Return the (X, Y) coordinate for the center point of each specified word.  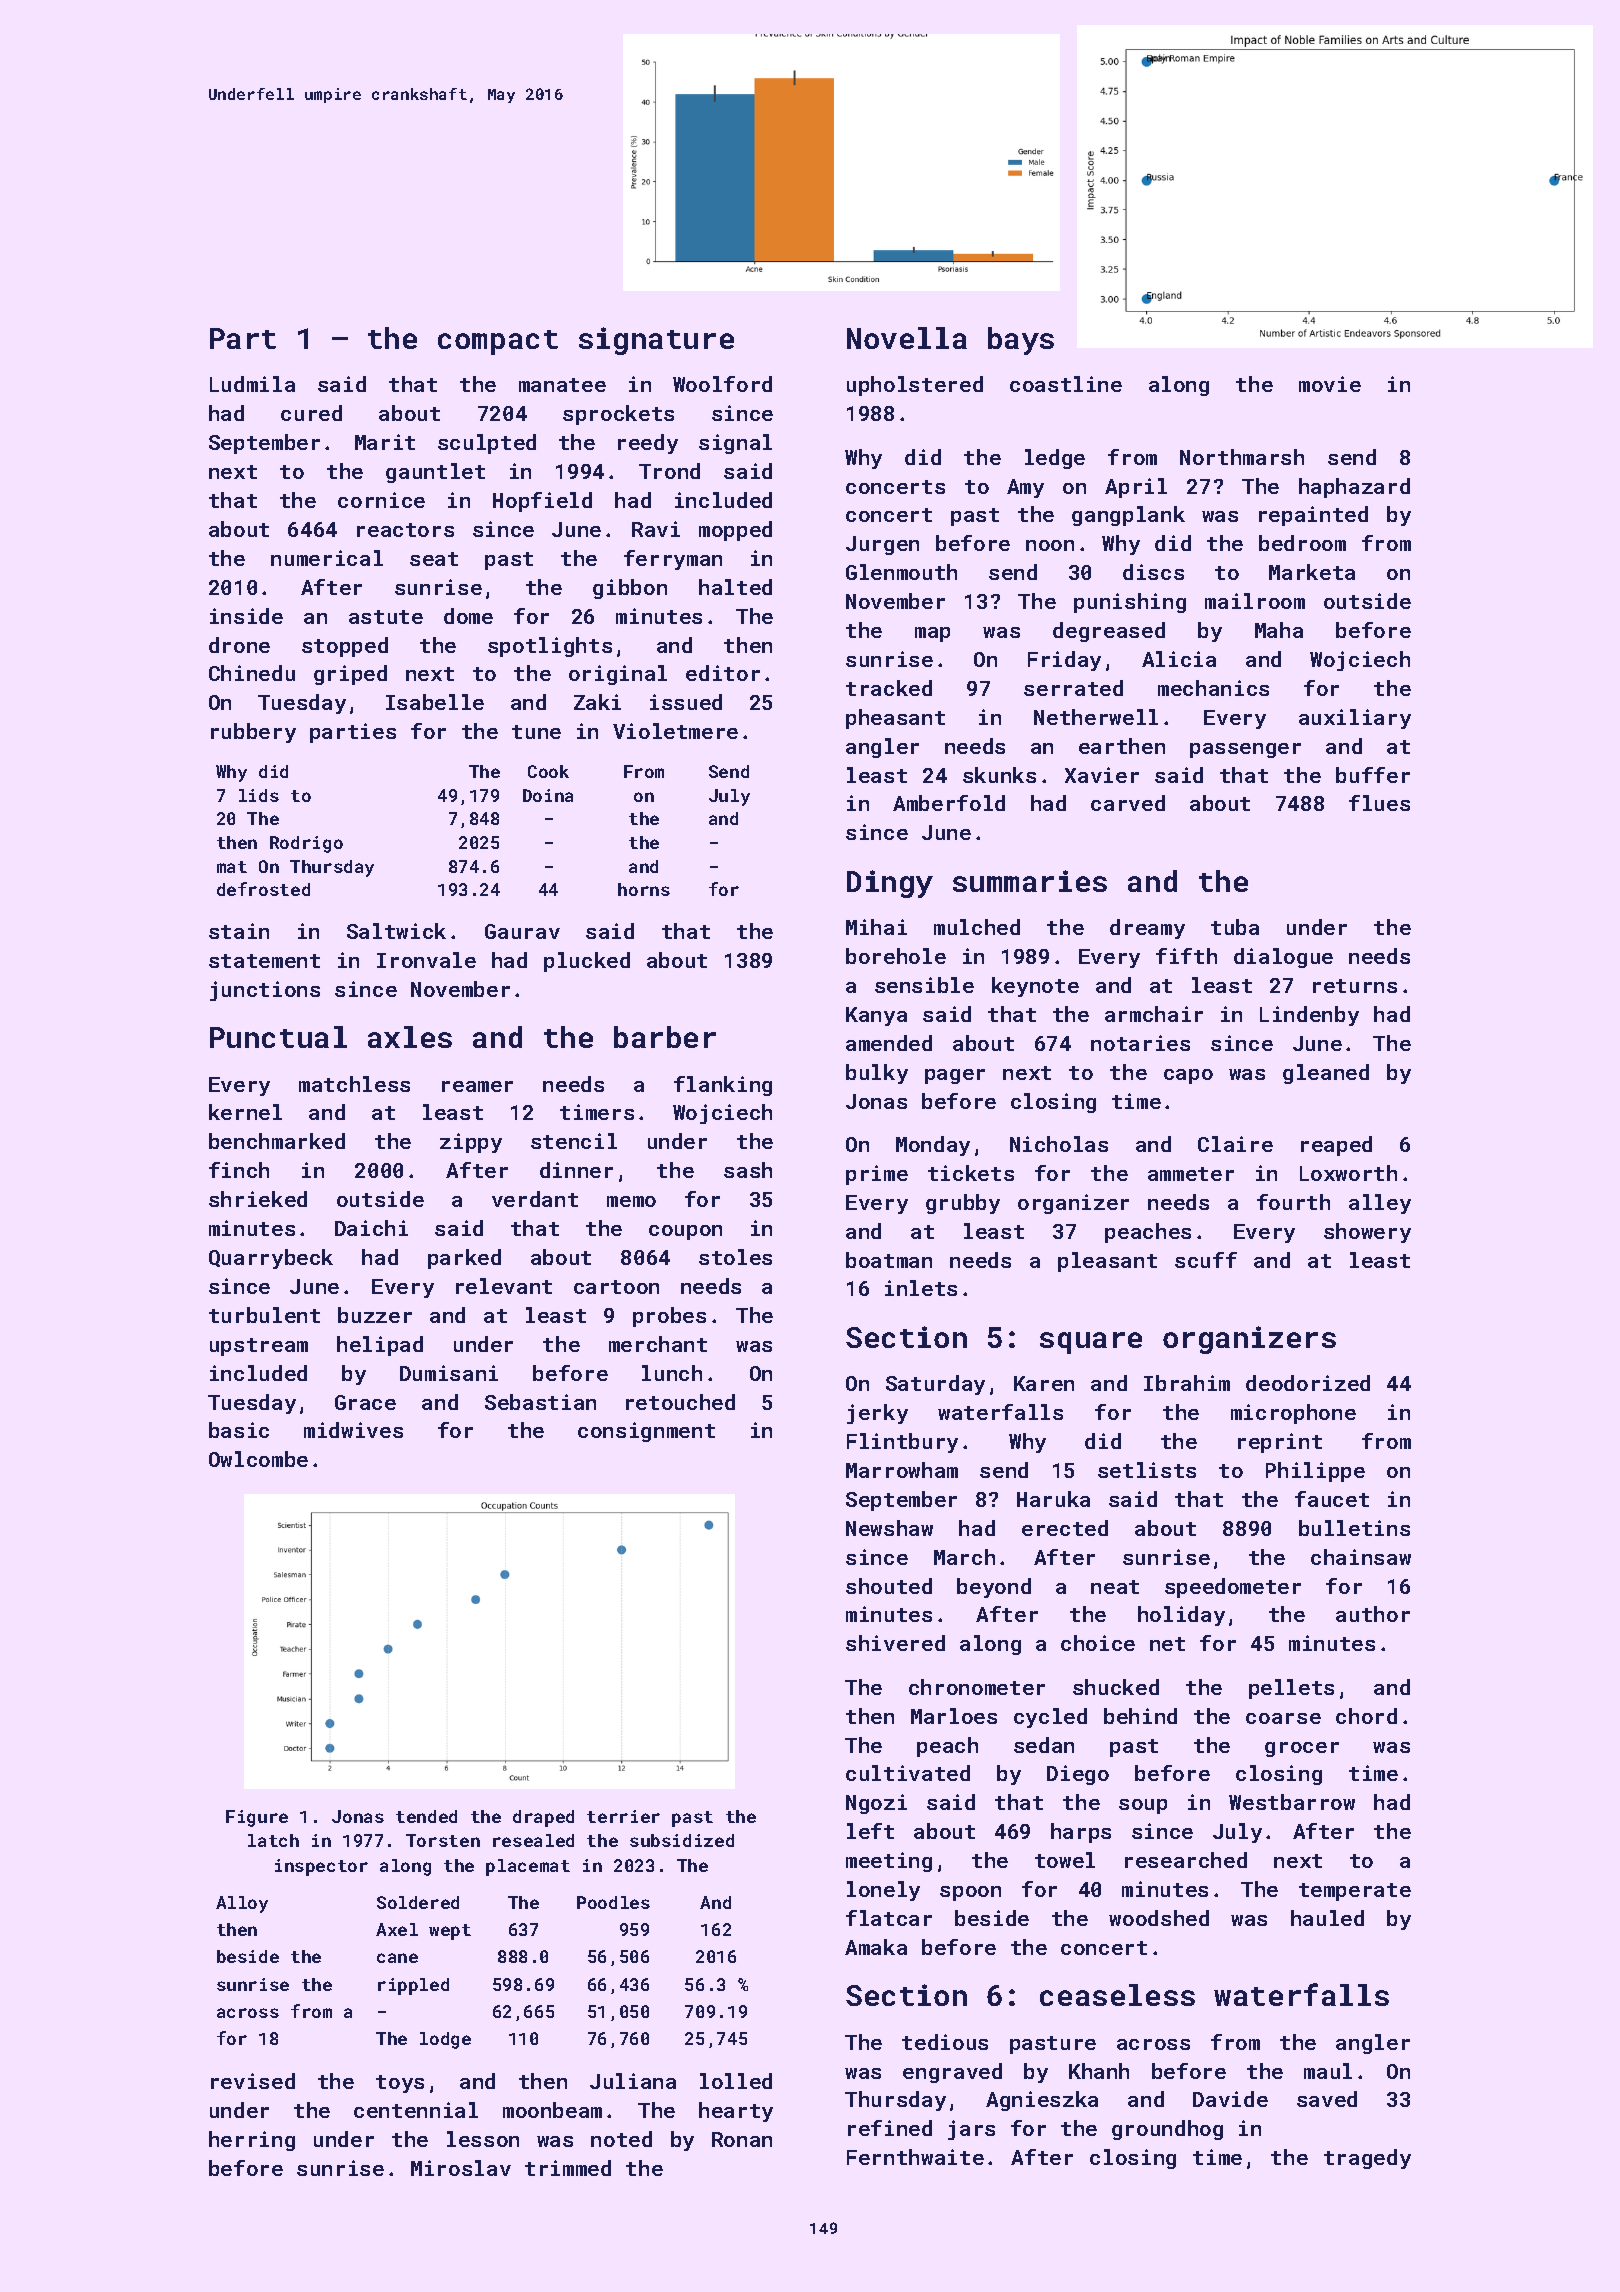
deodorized (1308, 1383)
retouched (680, 1402)
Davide (1230, 2099)
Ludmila (252, 384)
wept (450, 1932)
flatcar (889, 1918)
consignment (646, 1432)
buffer (1373, 775)
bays (1021, 341)
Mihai (876, 927)
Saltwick (396, 931)
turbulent (264, 1315)
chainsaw (1361, 1557)
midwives (353, 1430)
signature (656, 341)
